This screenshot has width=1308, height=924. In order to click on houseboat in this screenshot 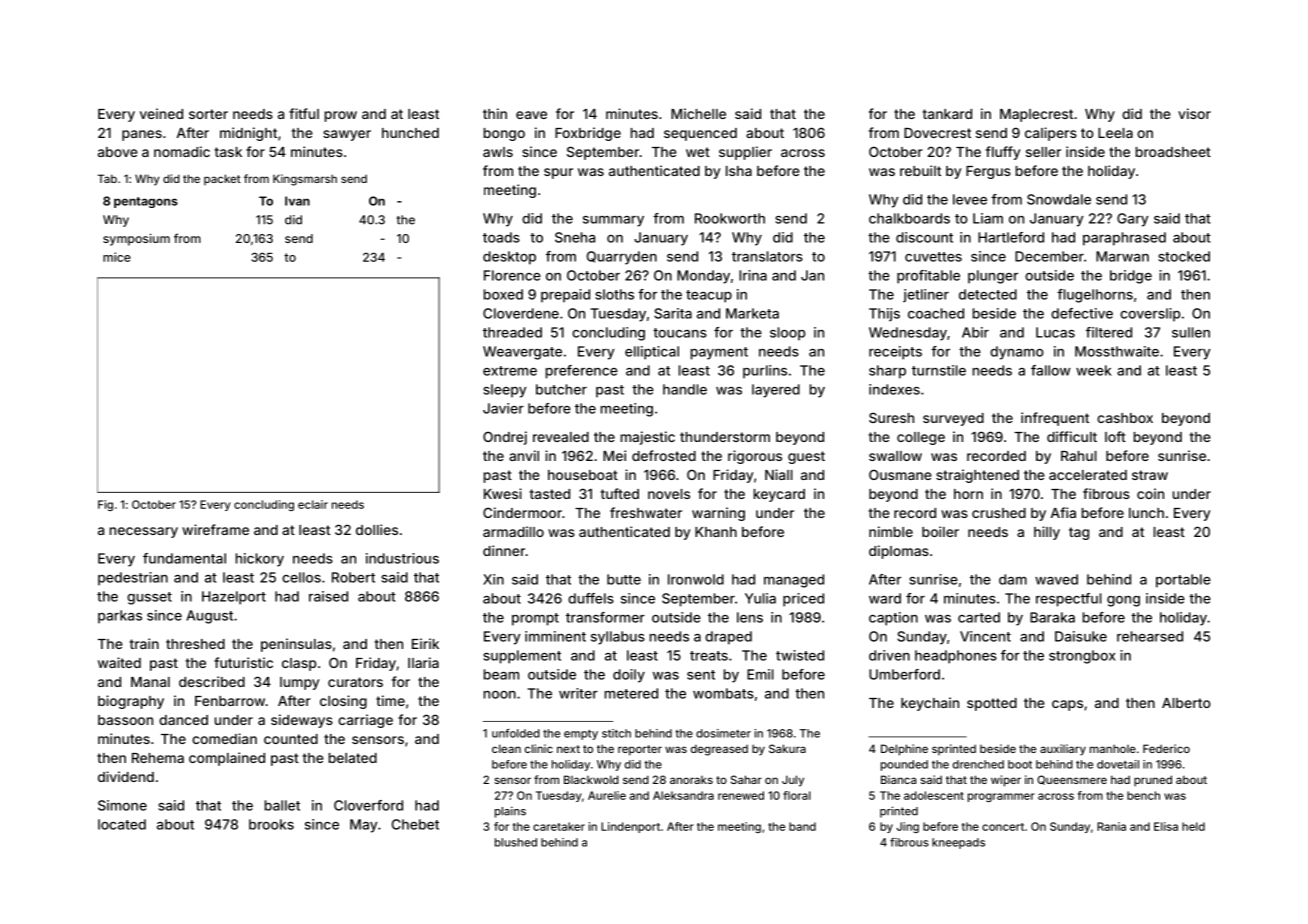, I will do `click(583, 475)`.
